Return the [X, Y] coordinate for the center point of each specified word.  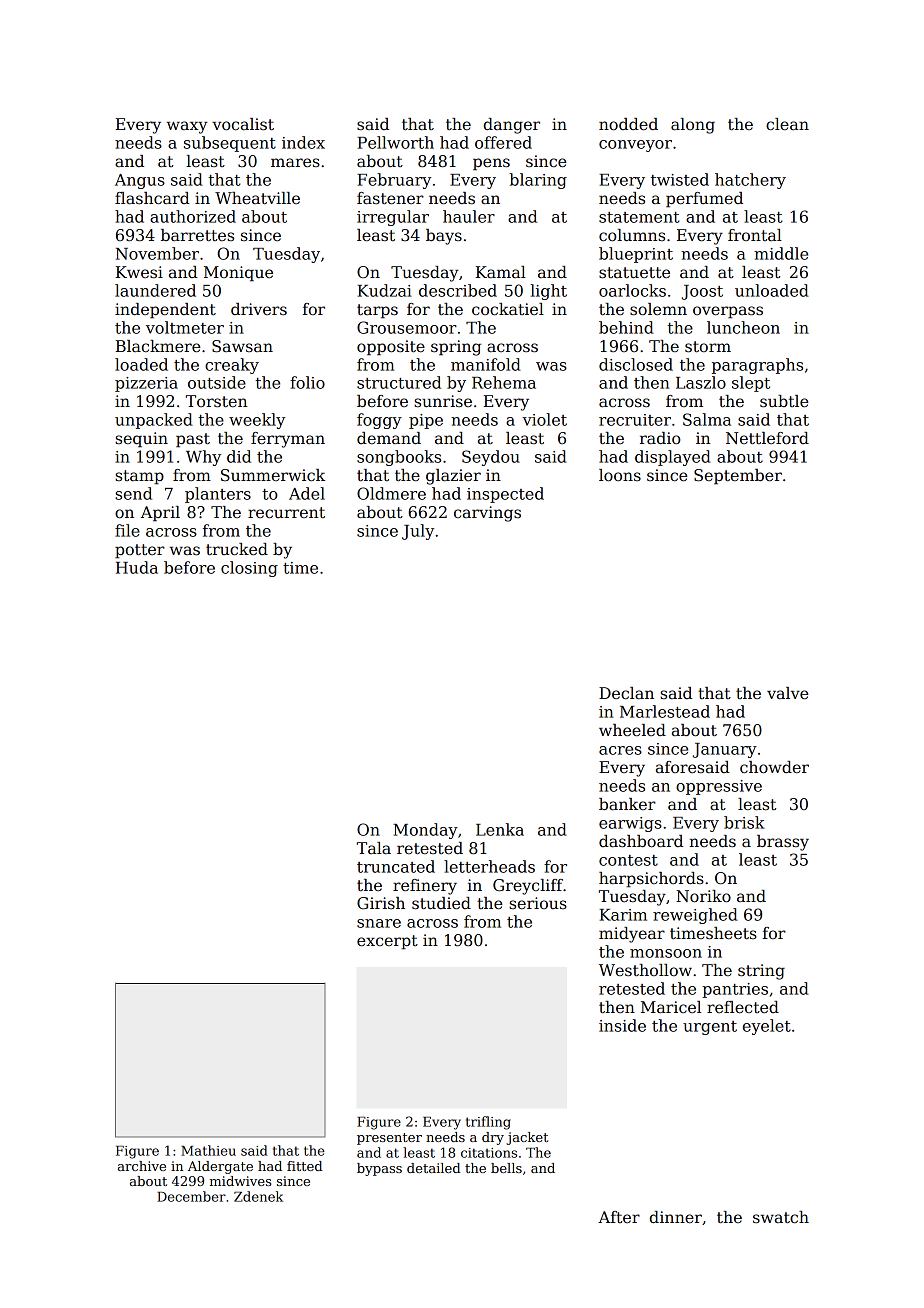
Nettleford [767, 438]
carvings [487, 514]
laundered [155, 290]
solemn [658, 309]
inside [622, 1025]
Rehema [504, 382]
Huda [137, 567]
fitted [304, 1166]
